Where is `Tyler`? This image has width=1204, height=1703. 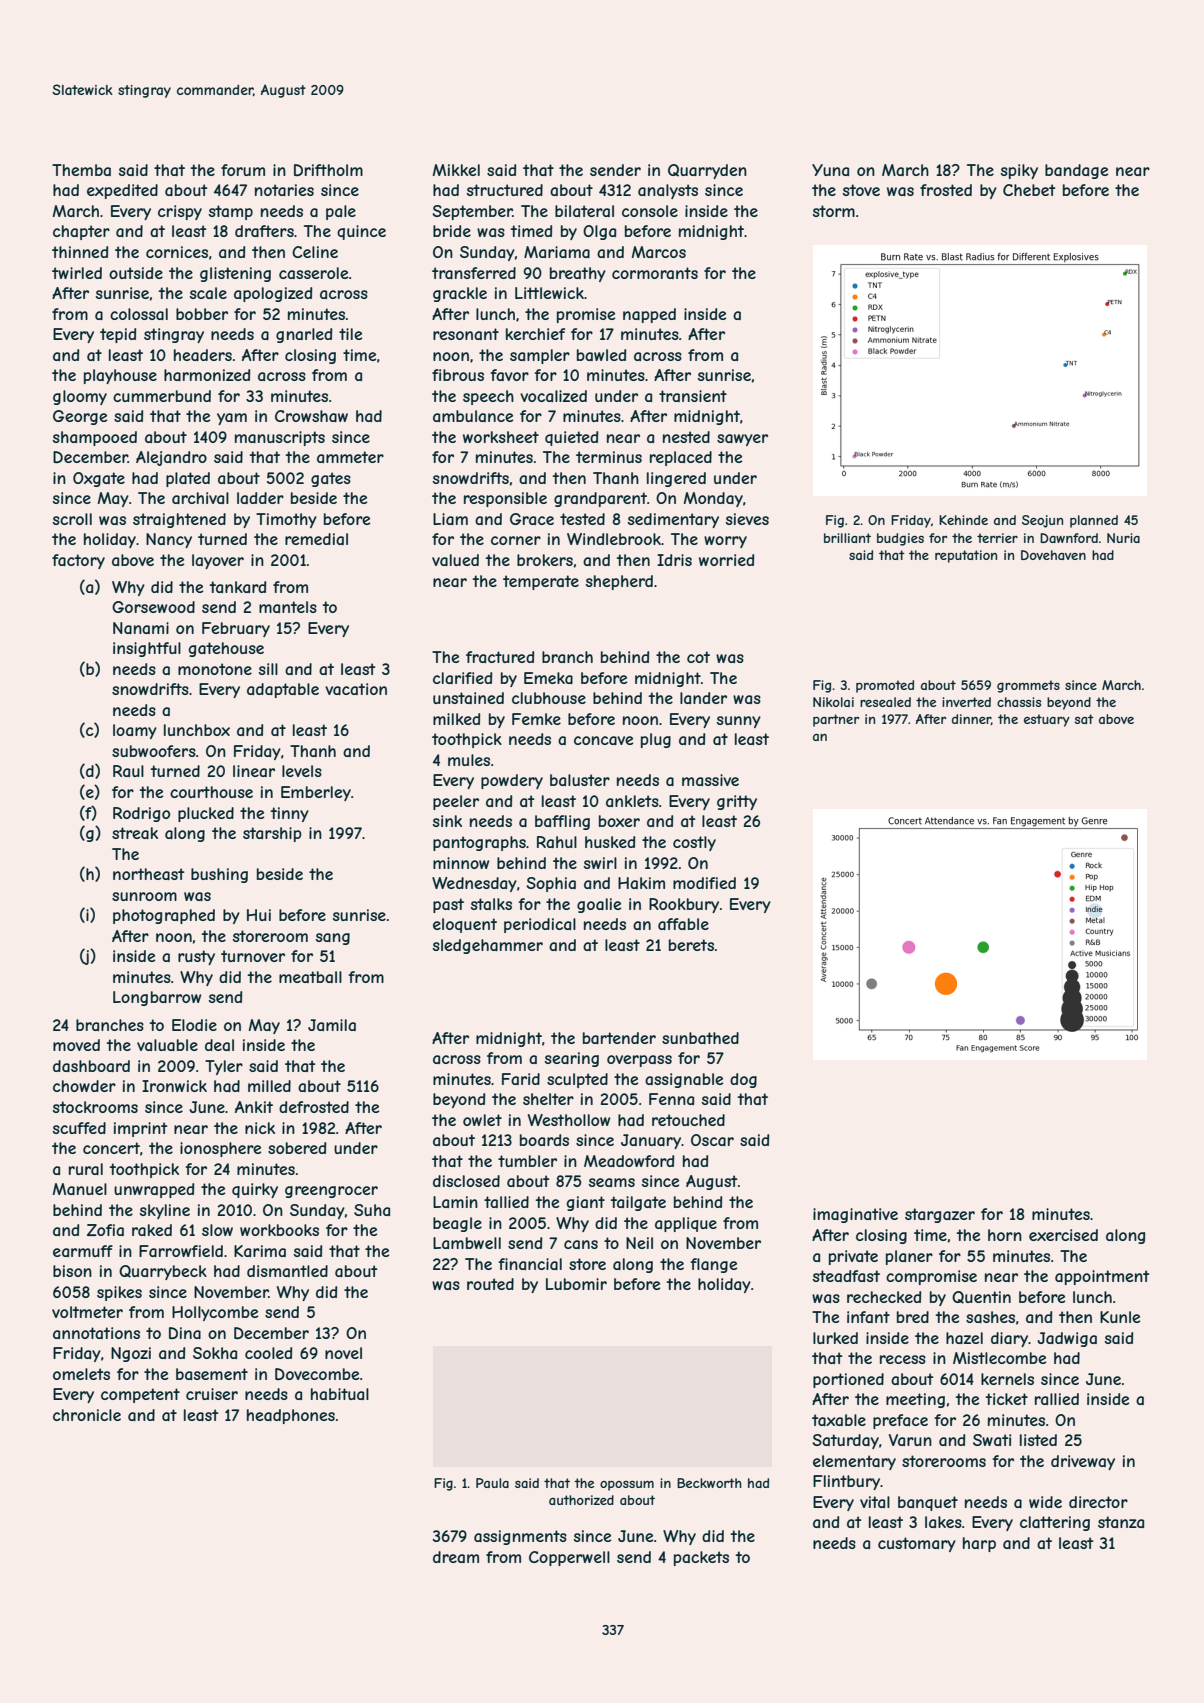
Tyler is located at coordinates (224, 1067).
